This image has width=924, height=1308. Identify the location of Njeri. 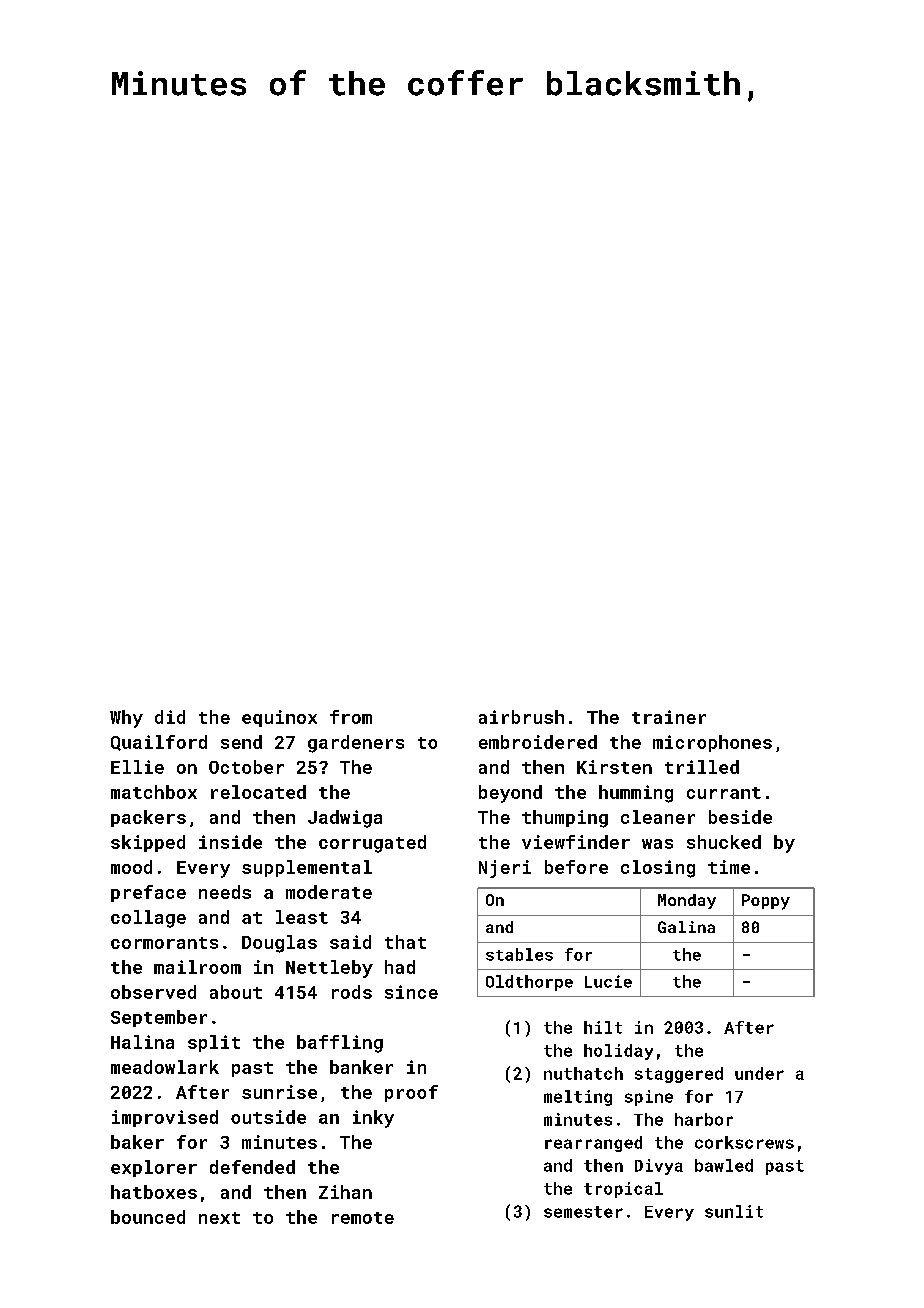
(505, 869).
